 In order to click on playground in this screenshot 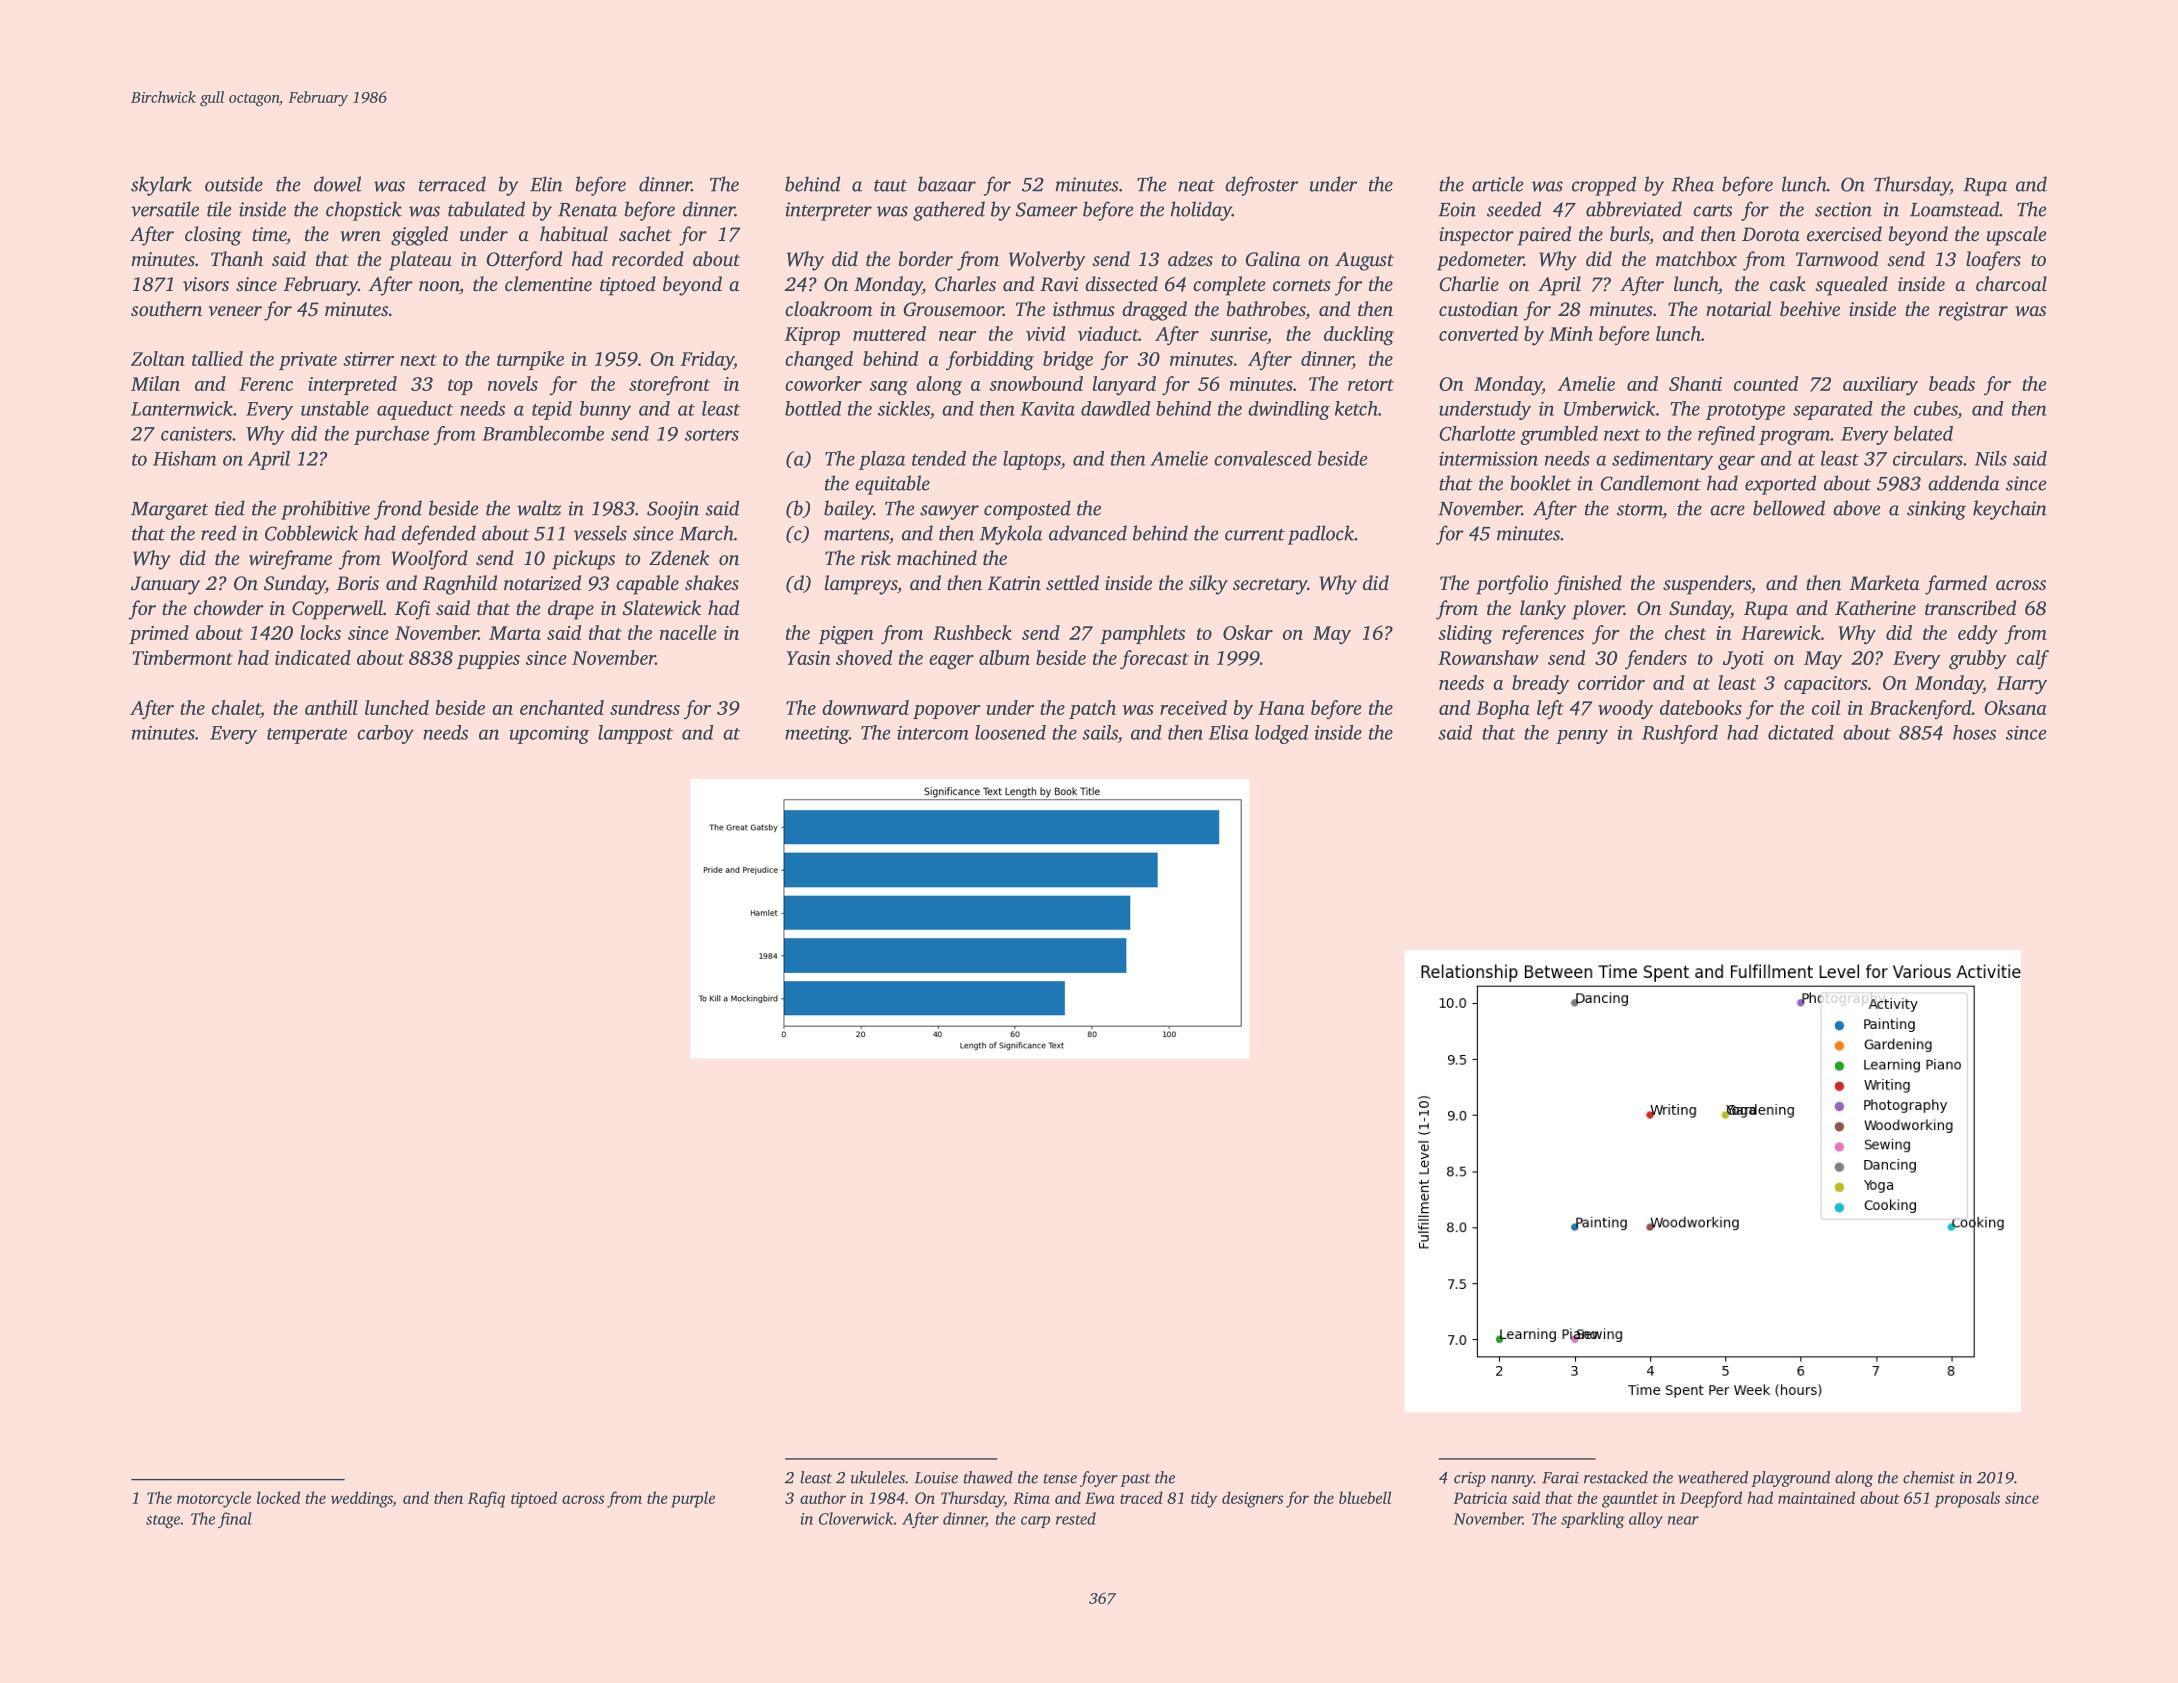, I will do `click(1790, 1479)`.
